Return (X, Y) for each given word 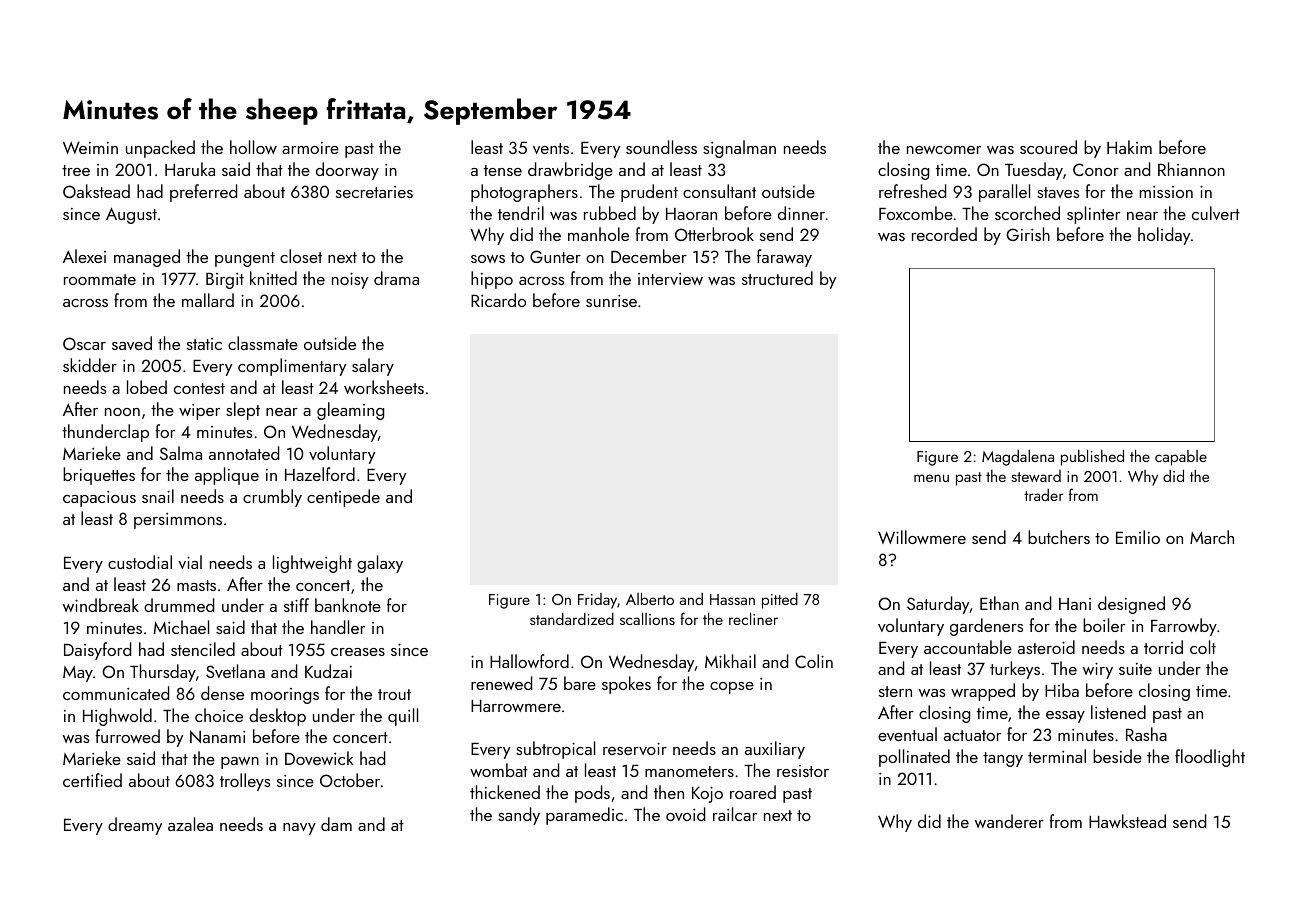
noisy (350, 280)
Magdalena (1018, 458)
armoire (310, 148)
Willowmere (922, 537)
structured (777, 278)
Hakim (1129, 147)
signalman (739, 149)
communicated (116, 693)
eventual (907, 734)
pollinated (914, 758)
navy (299, 829)
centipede (343, 498)
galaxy (380, 564)
